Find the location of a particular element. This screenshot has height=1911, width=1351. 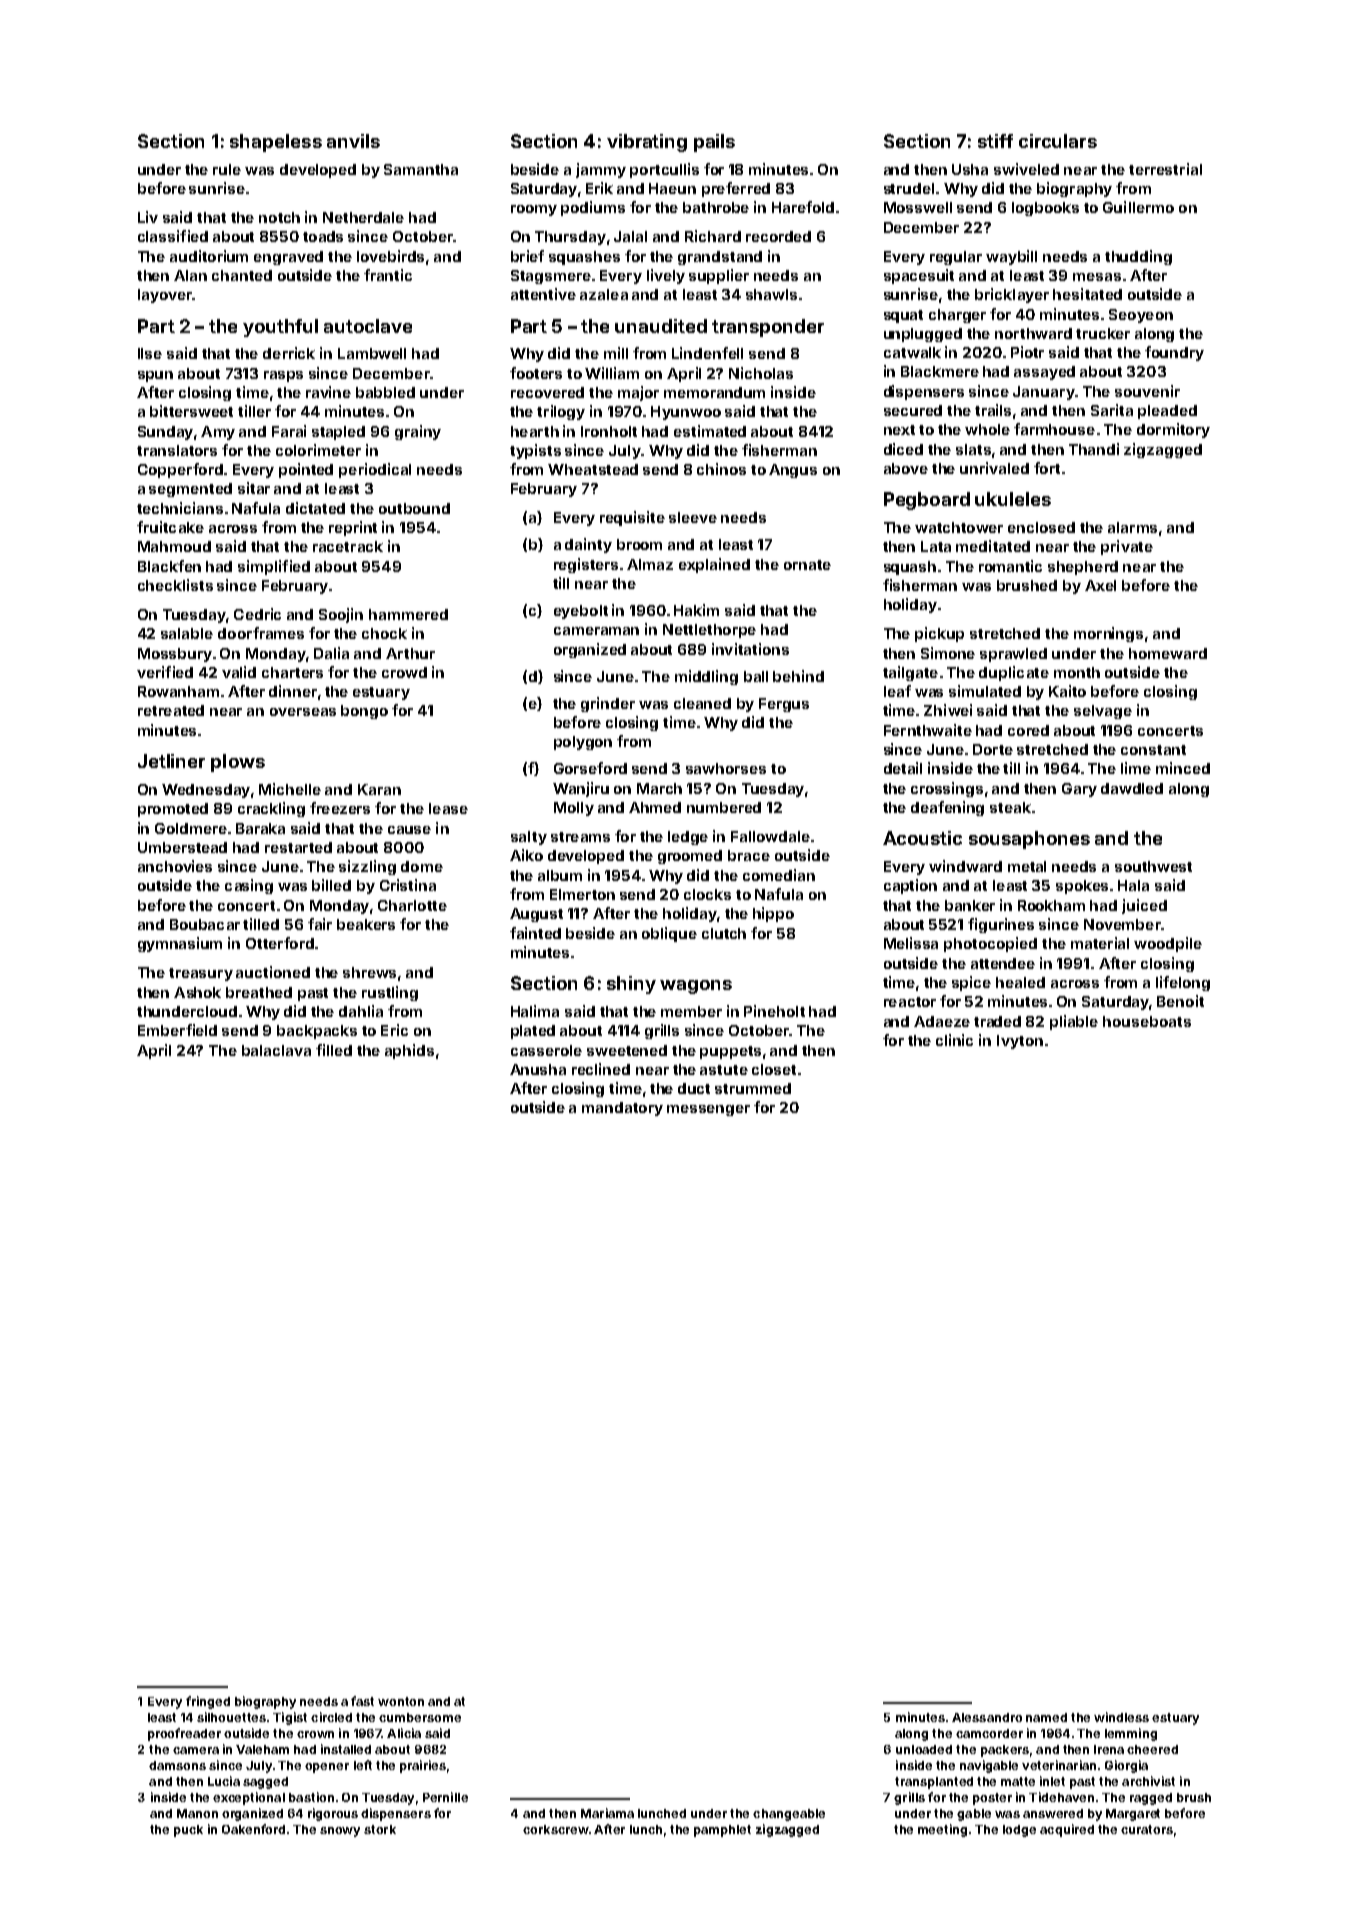

minced is located at coordinates (1183, 768).
